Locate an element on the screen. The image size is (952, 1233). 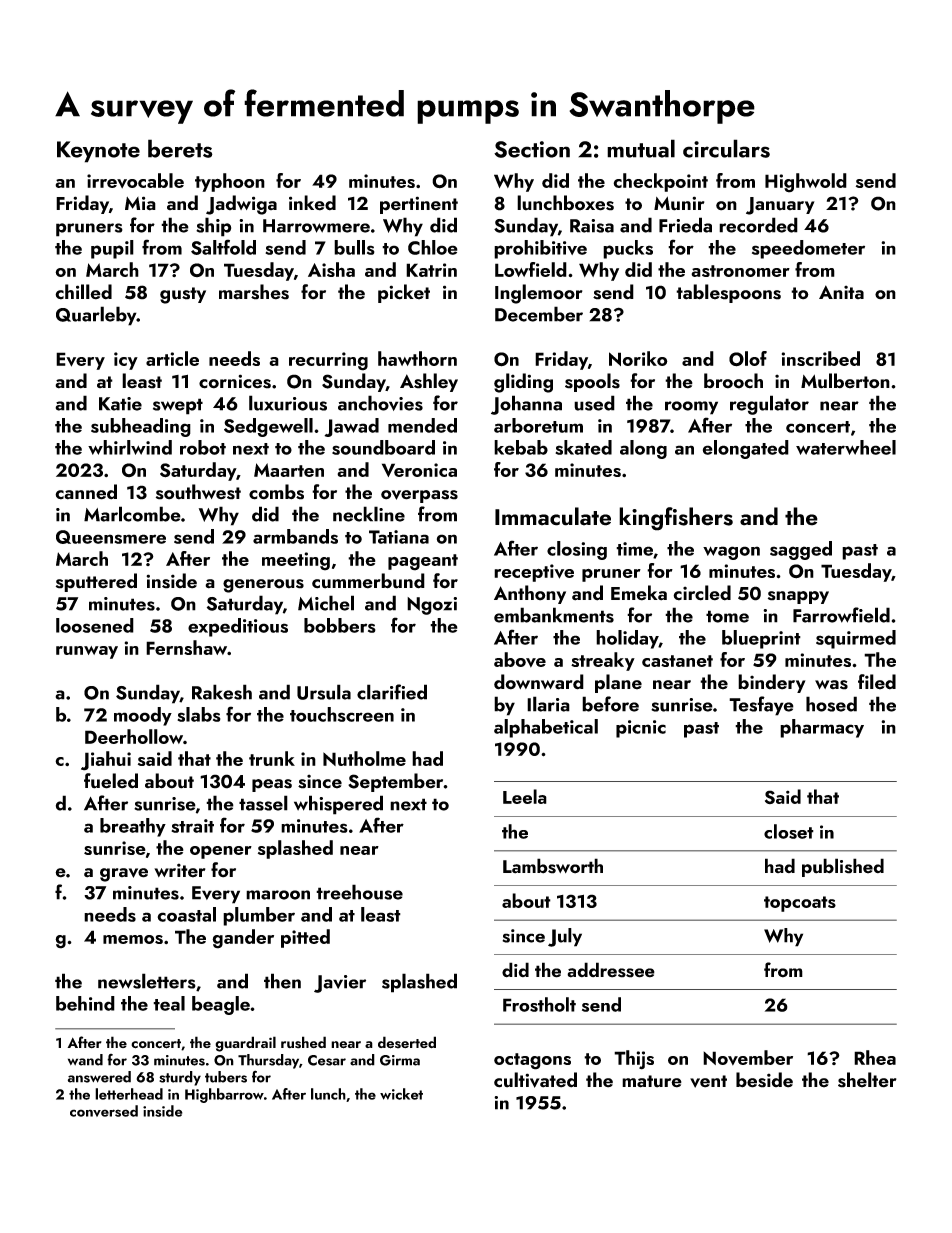
grave is located at coordinates (124, 875).
